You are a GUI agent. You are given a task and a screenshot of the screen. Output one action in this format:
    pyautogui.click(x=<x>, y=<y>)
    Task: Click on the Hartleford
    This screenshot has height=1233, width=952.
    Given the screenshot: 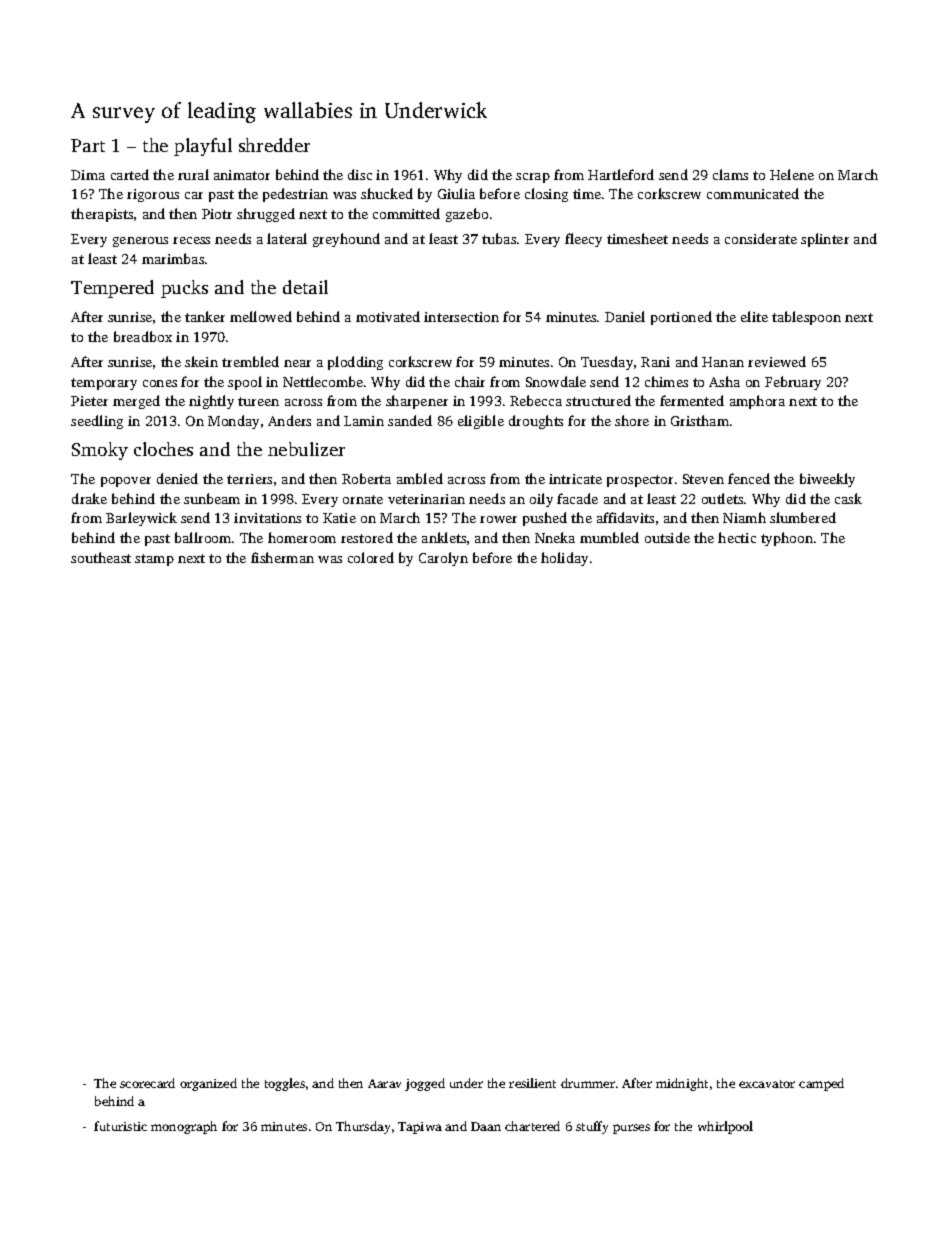 What is the action you would take?
    pyautogui.click(x=621, y=174)
